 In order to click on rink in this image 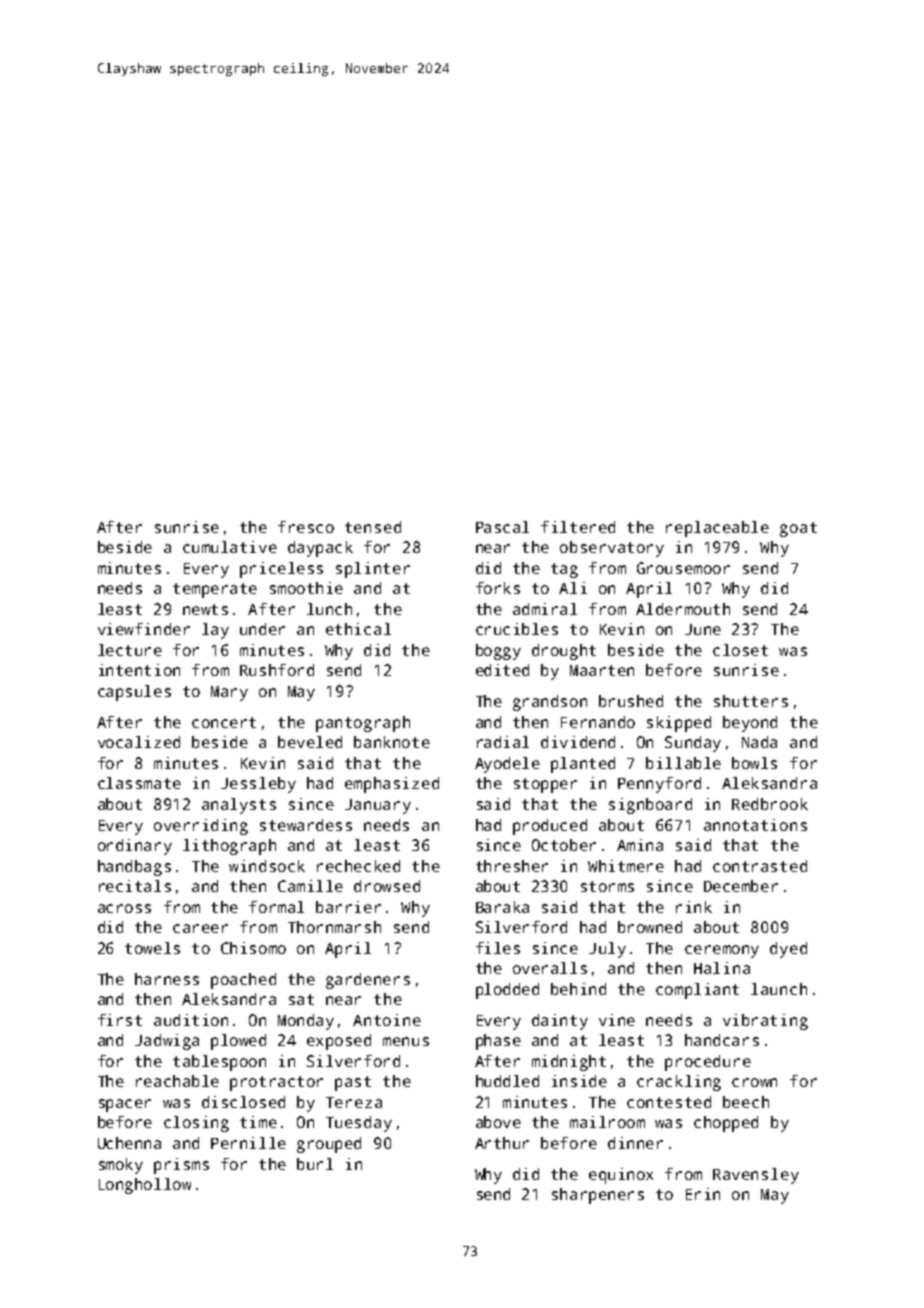, I will do `click(694, 907)`.
